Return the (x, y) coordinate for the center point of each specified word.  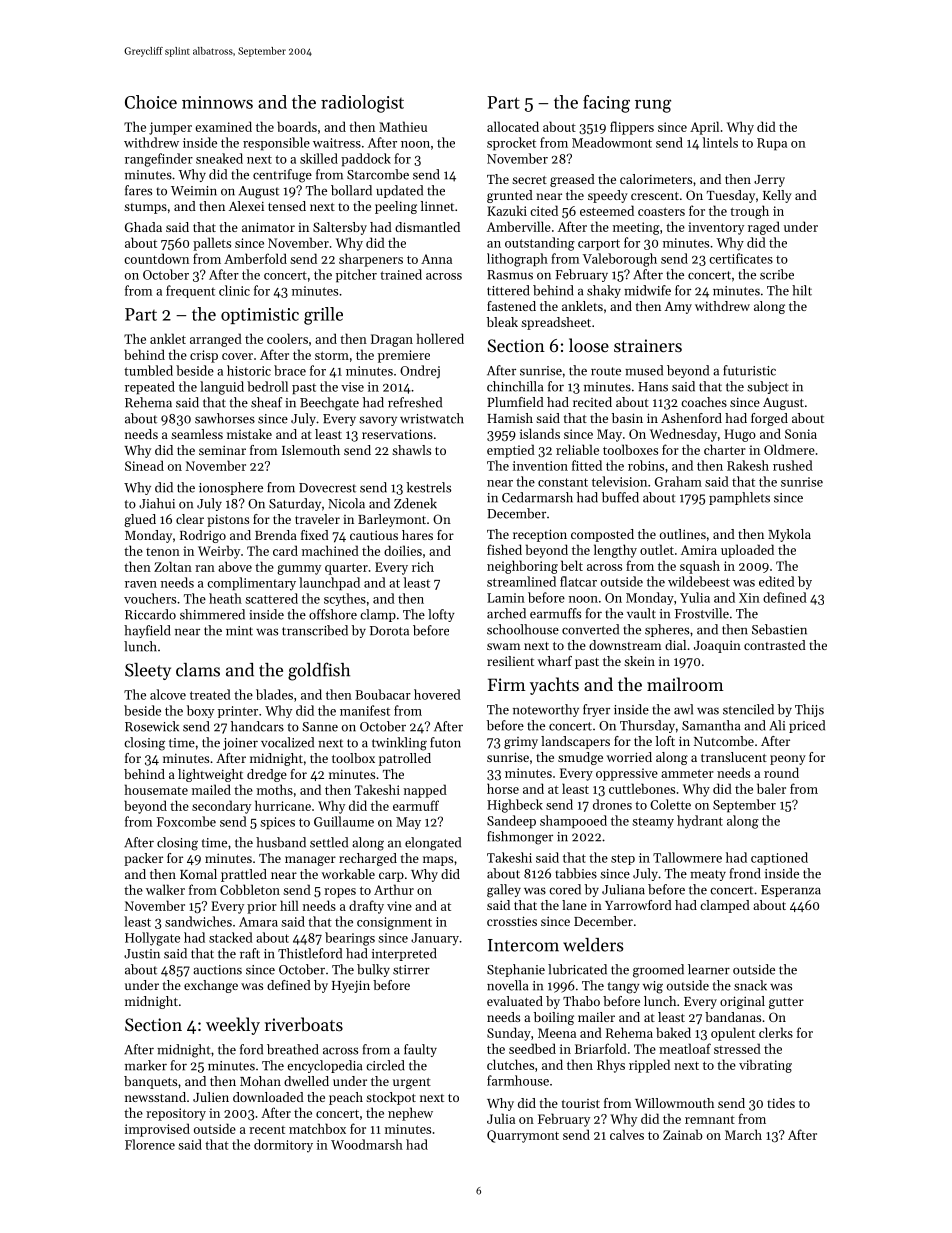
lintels (720, 142)
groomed (658, 971)
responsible (276, 144)
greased (572, 180)
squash (700, 567)
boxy (200, 711)
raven (141, 584)
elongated (433, 844)
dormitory (283, 1146)
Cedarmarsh (537, 497)
